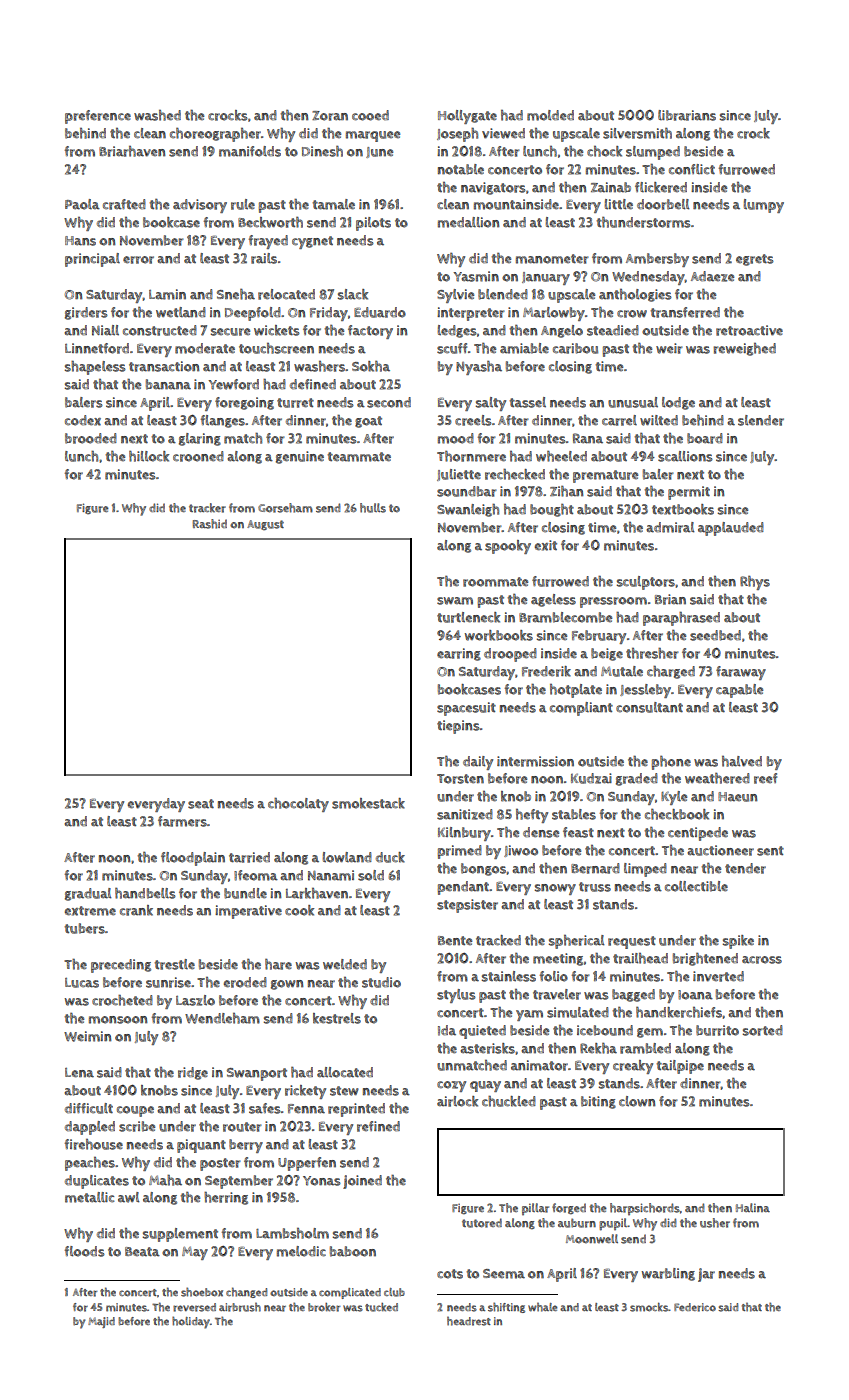 This screenshot has width=849, height=1400. What do you see at coordinates (191, 1322) in the screenshot?
I see `holiday` at bounding box center [191, 1322].
